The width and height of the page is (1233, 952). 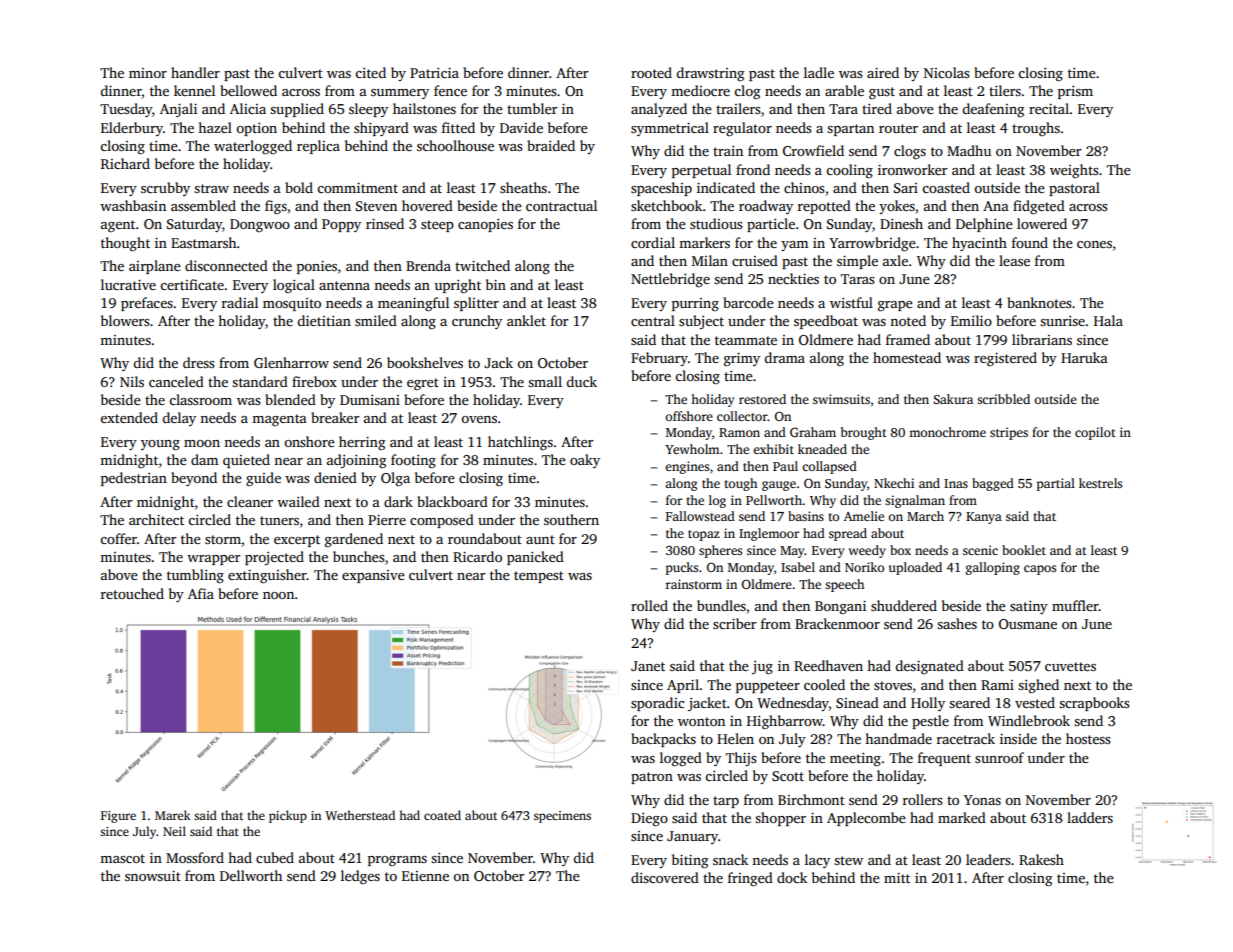 What do you see at coordinates (946, 72) in the page?
I see `Nicolas` at bounding box center [946, 72].
